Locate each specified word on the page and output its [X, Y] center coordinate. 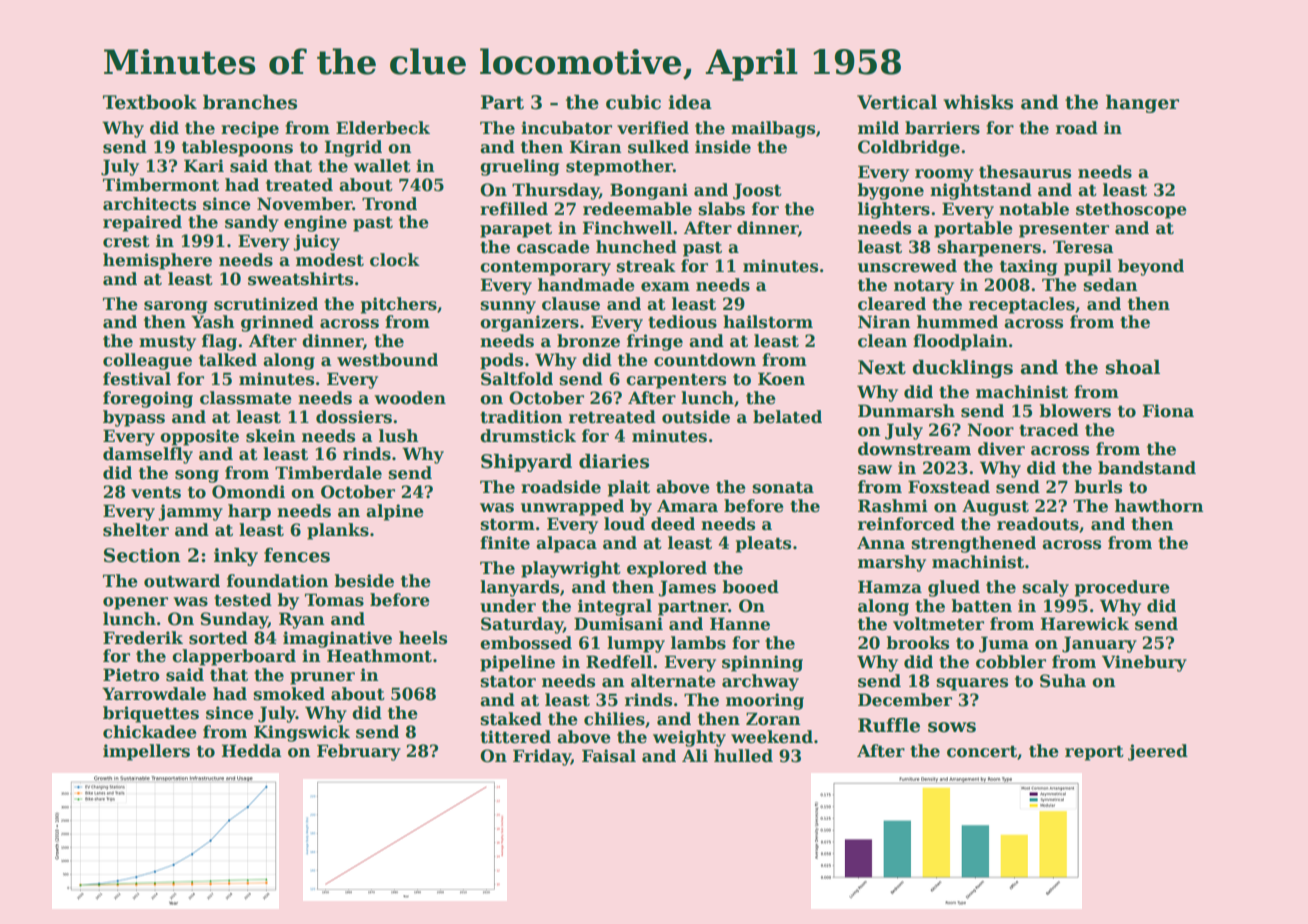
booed [750, 587]
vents [156, 493]
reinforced [906, 524]
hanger [1142, 104]
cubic [633, 102]
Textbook [150, 102]
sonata [783, 488]
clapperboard [234, 657]
